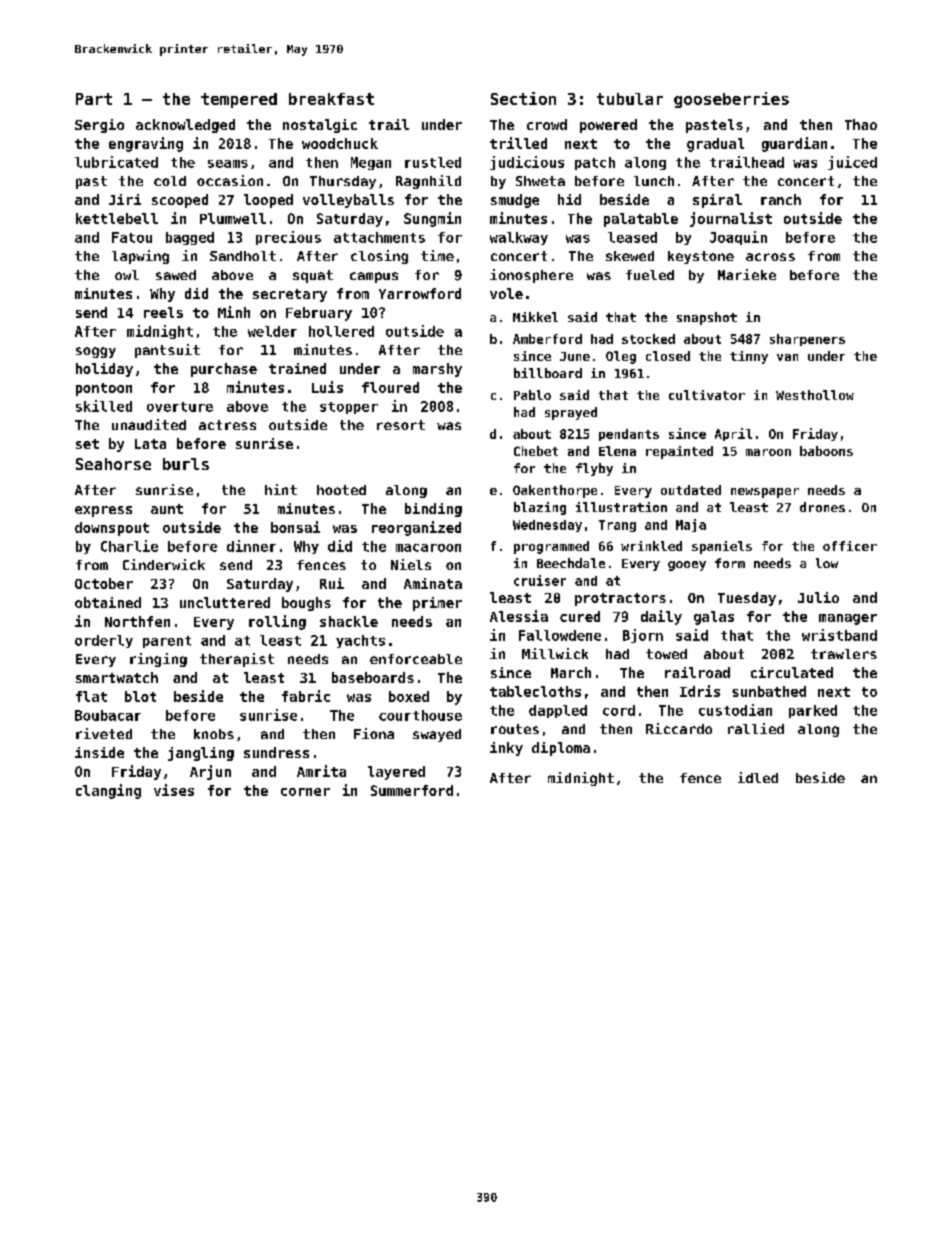 Image resolution: width=952 pixels, height=1233 pixels. I want to click on clanging, so click(108, 791).
